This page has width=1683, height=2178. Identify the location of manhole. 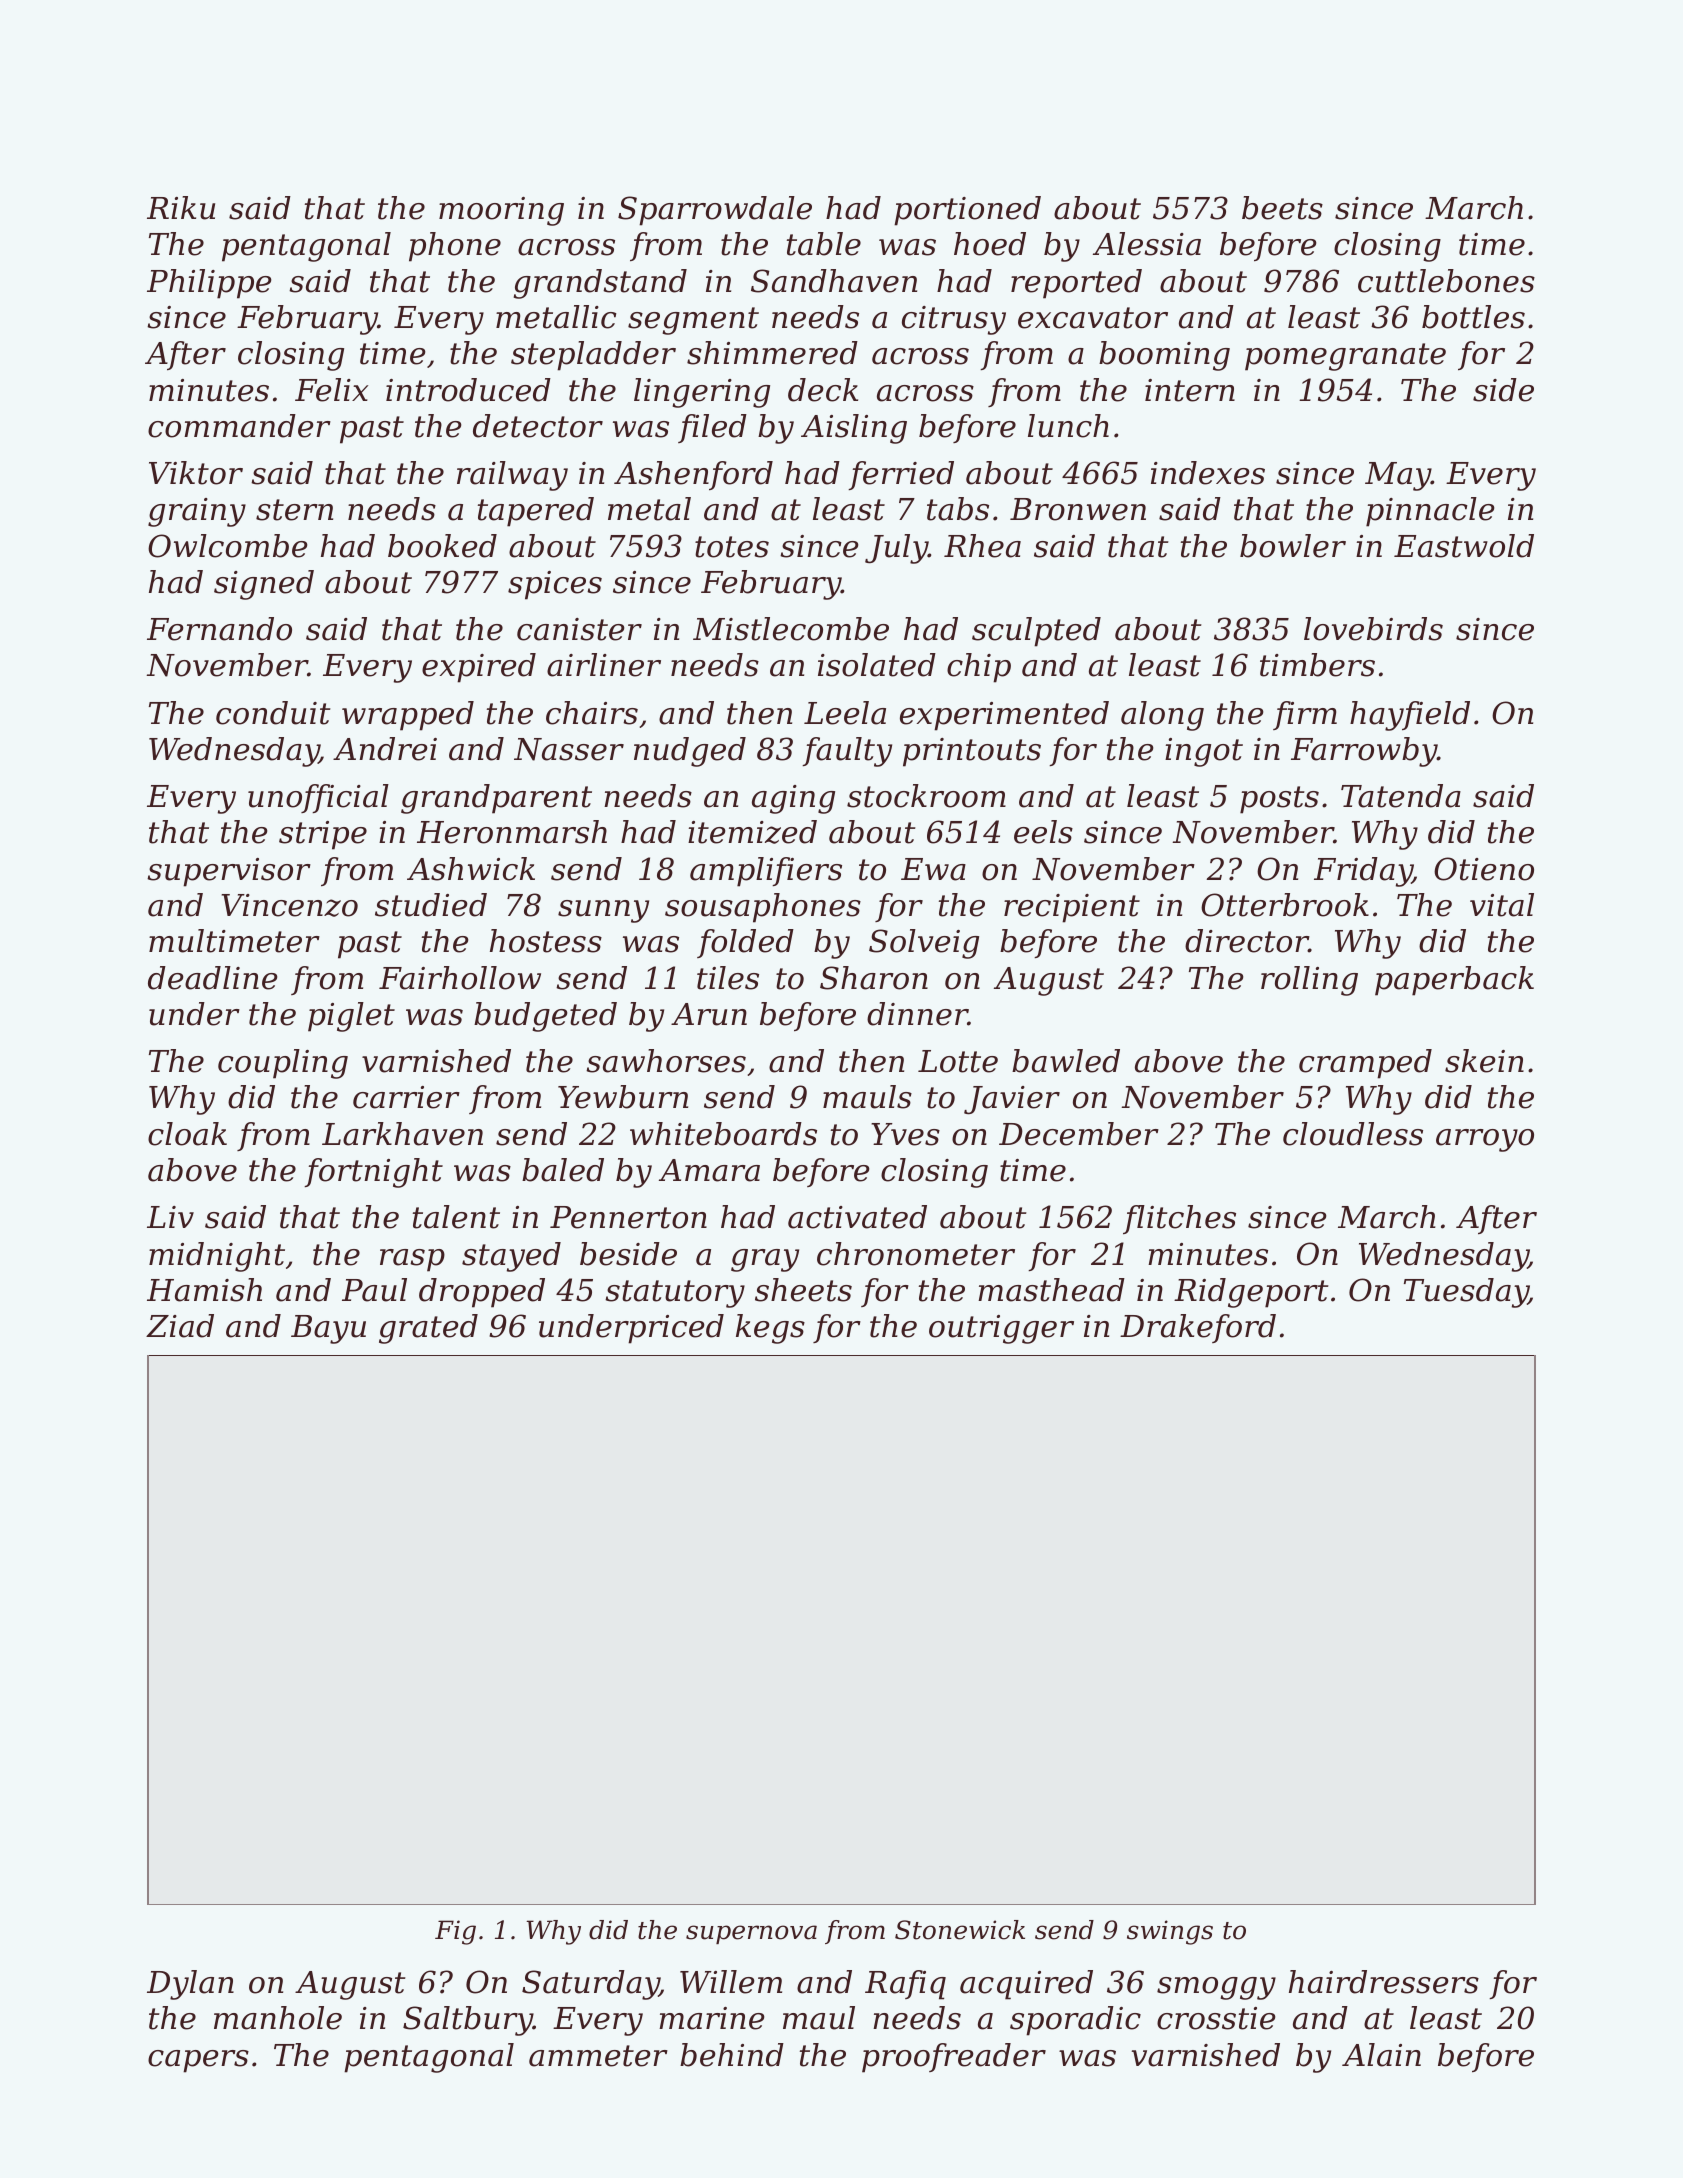
(278, 2018).
